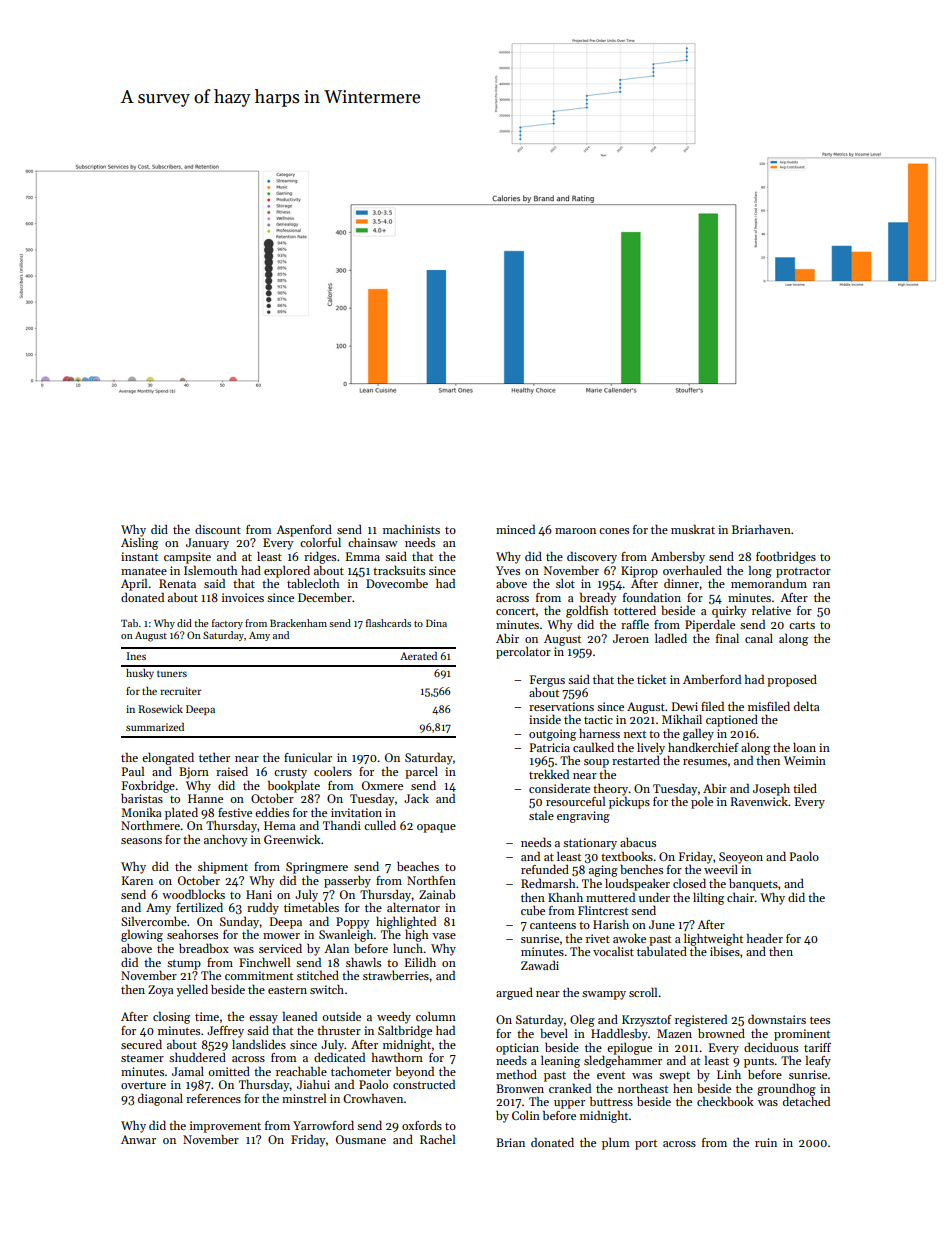 Image resolution: width=952 pixels, height=1233 pixels. What do you see at coordinates (408, 948) in the screenshot?
I see `lunch` at bounding box center [408, 948].
